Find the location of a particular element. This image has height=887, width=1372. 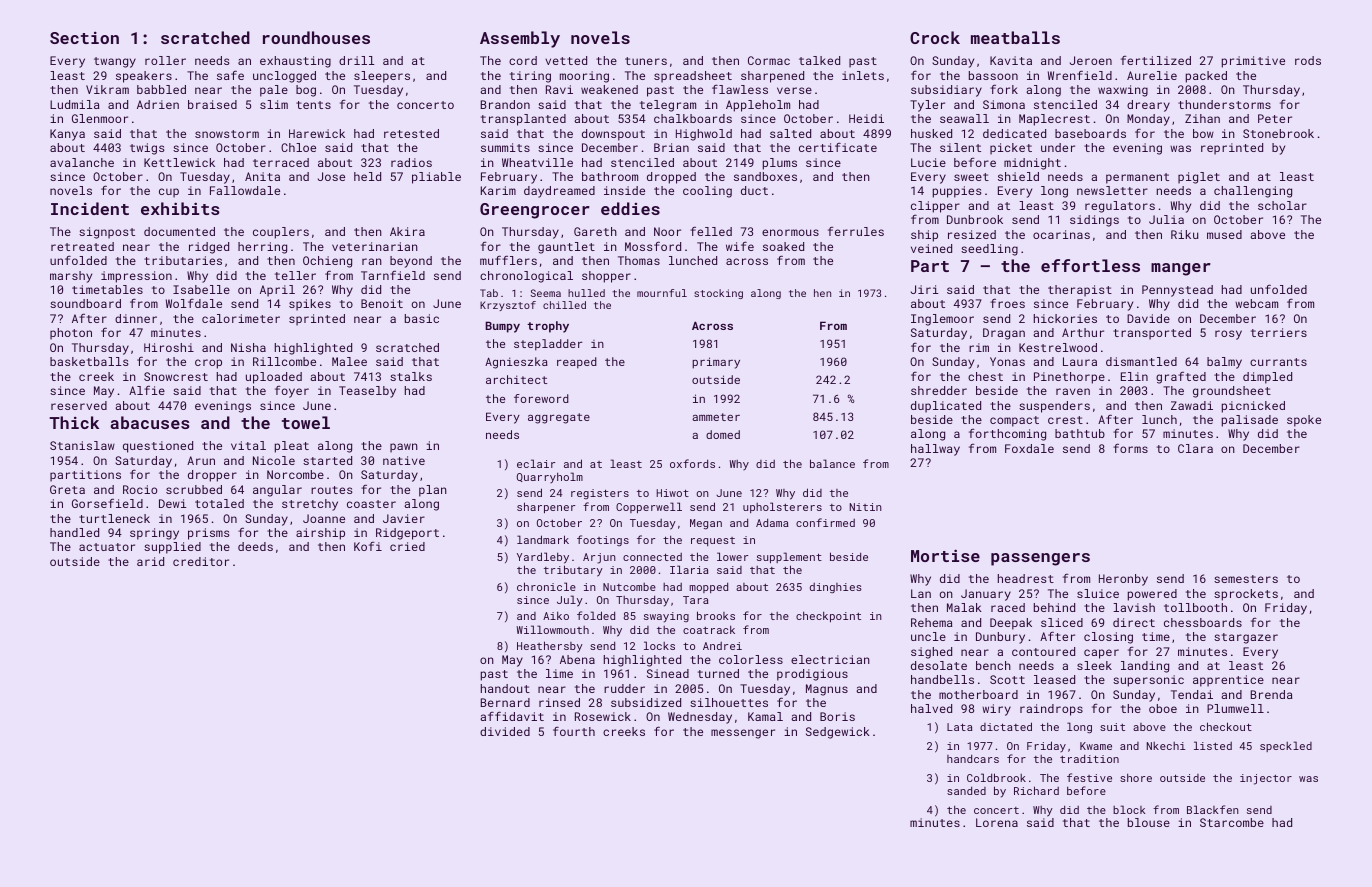

Deepak is located at coordinates (1011, 624).
